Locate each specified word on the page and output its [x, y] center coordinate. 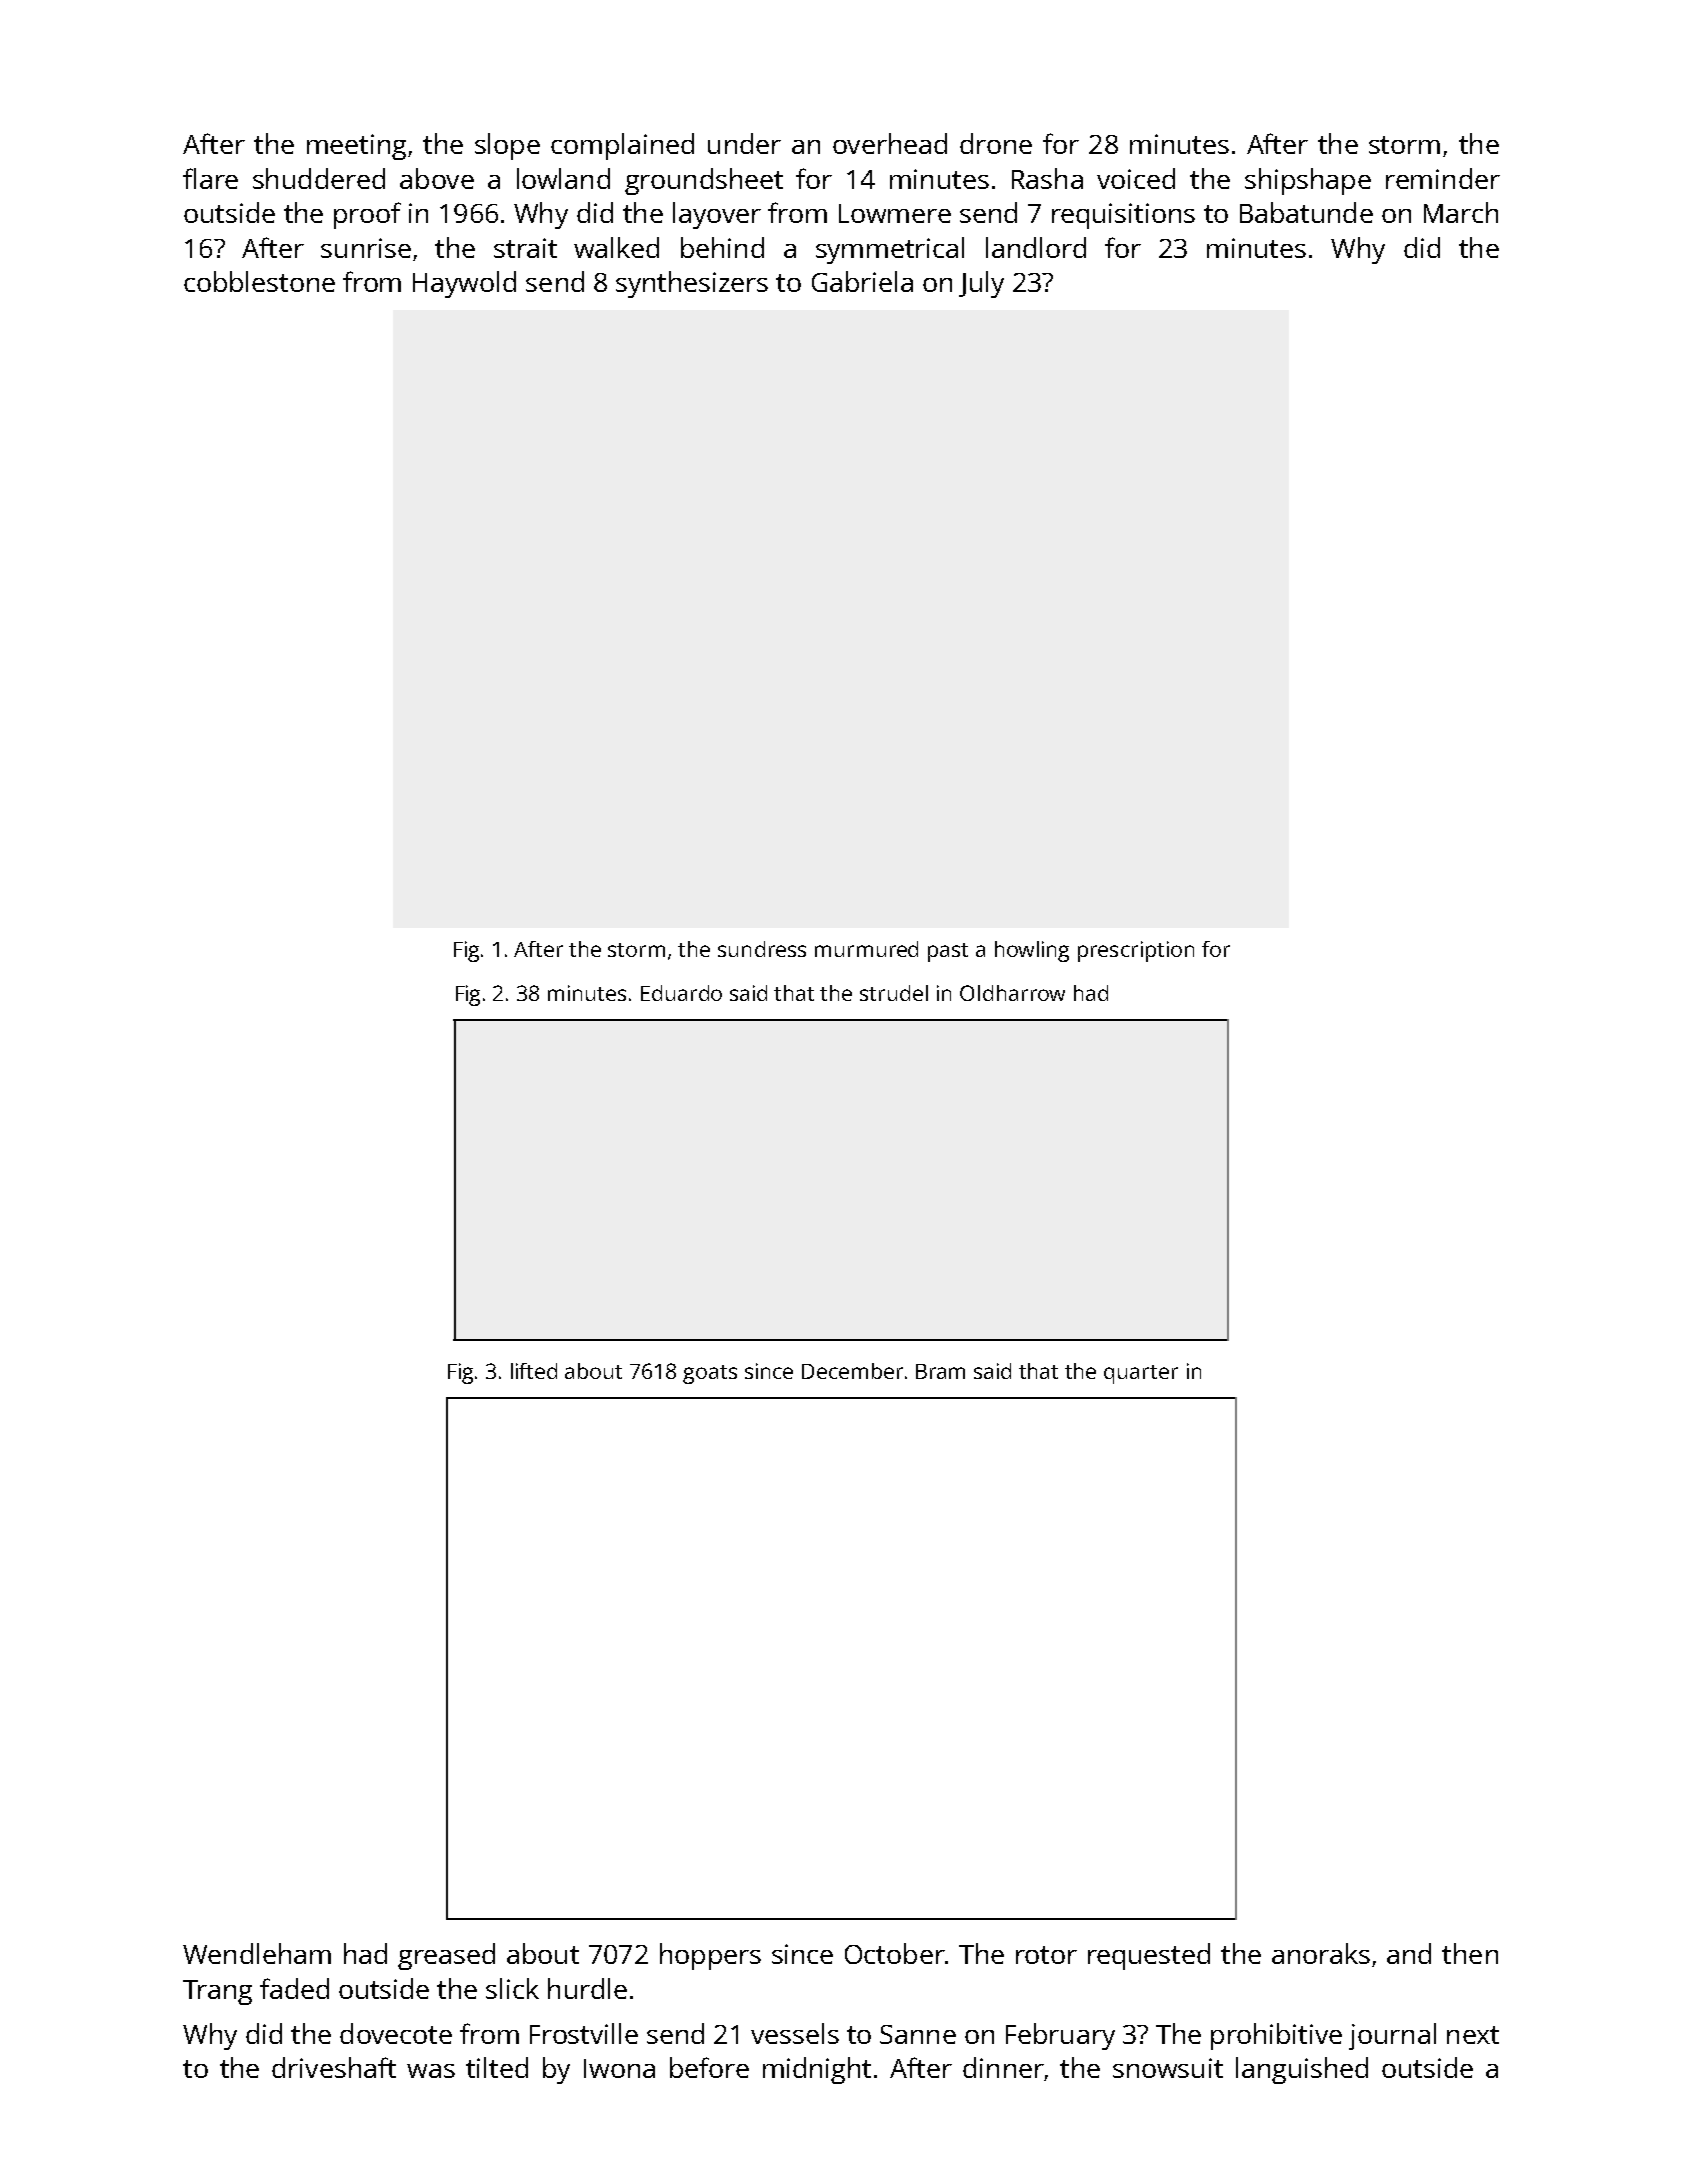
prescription [1136, 951]
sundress [762, 949]
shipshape [1308, 181]
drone [996, 143]
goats [710, 1374]
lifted [534, 1371]
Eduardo [681, 993]
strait [525, 248]
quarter [1141, 1374]
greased [446, 1956]
